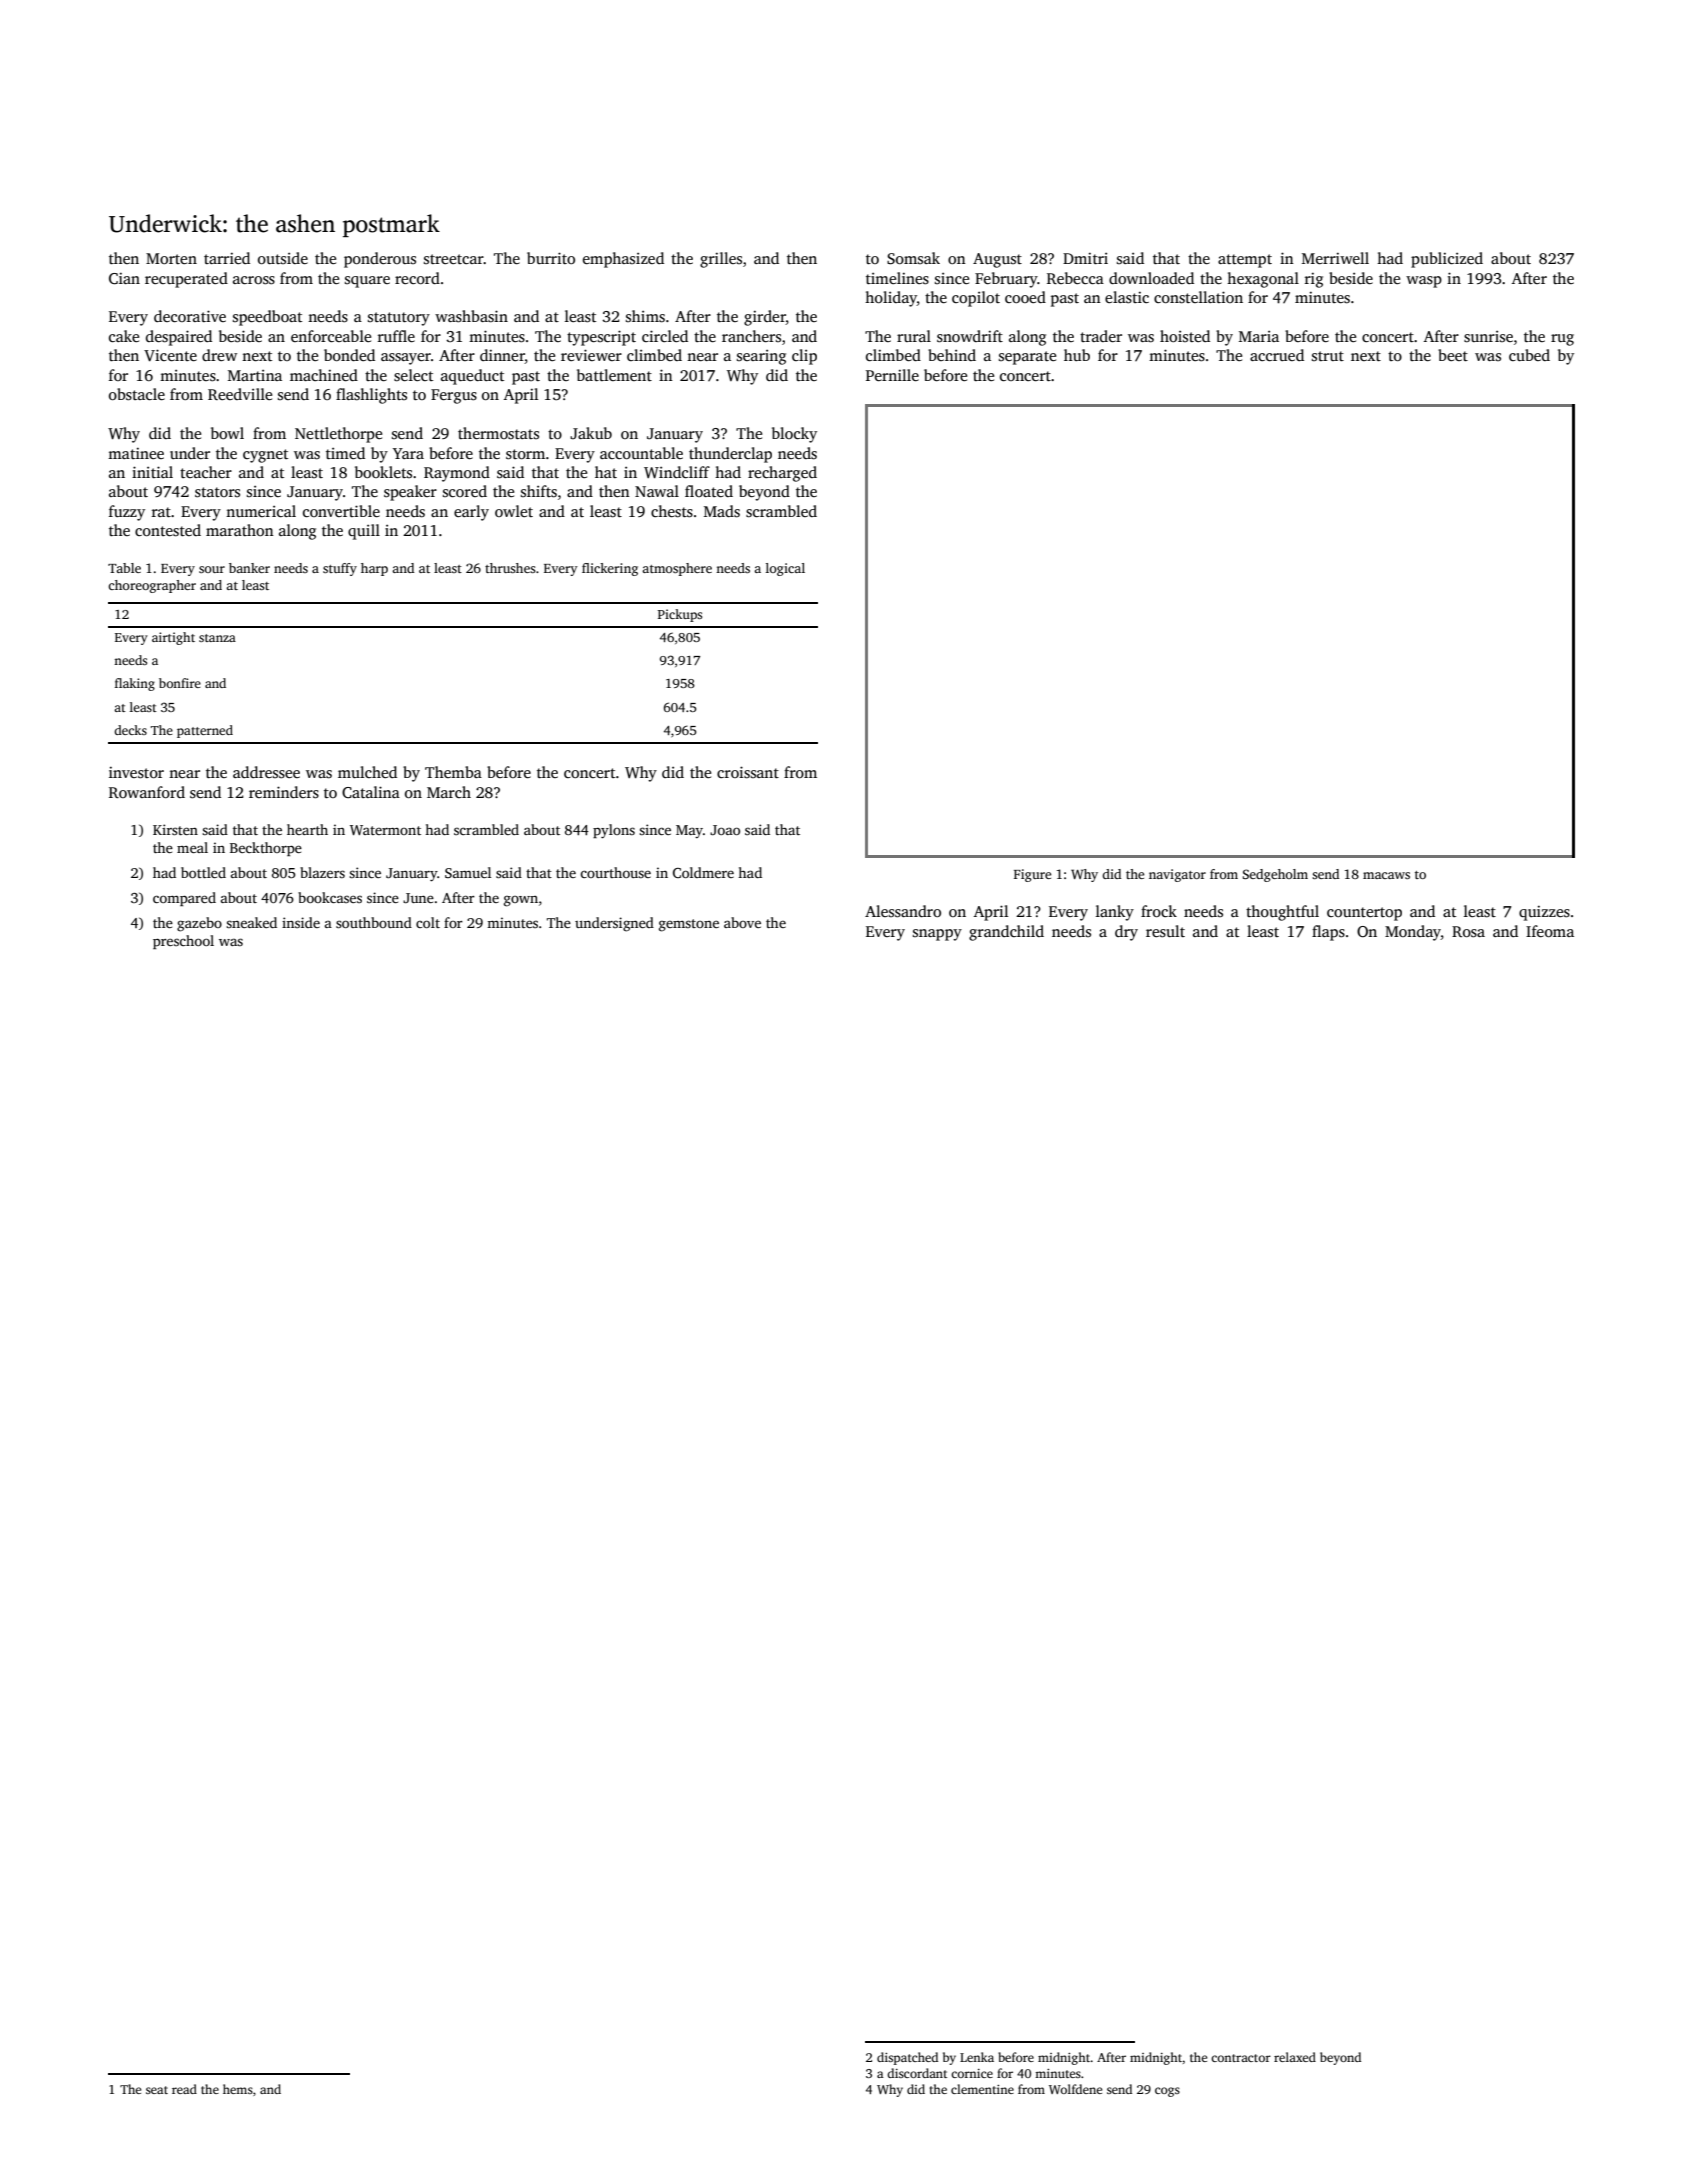 Image resolution: width=1683 pixels, height=2178 pixels. What do you see at coordinates (283, 258) in the document?
I see `outside` at bounding box center [283, 258].
